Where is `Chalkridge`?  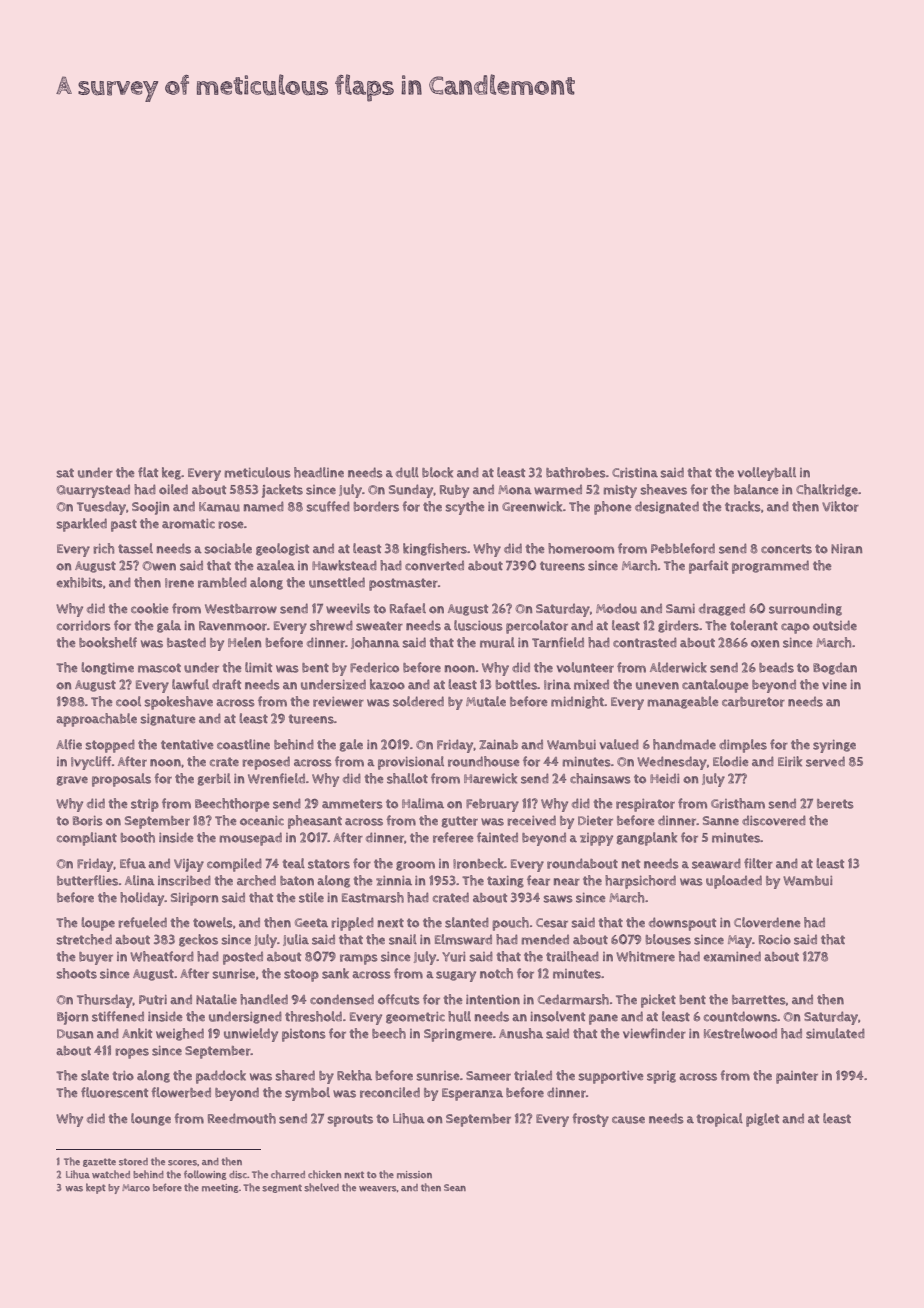
Chalkridge is located at coordinates (827, 490).
